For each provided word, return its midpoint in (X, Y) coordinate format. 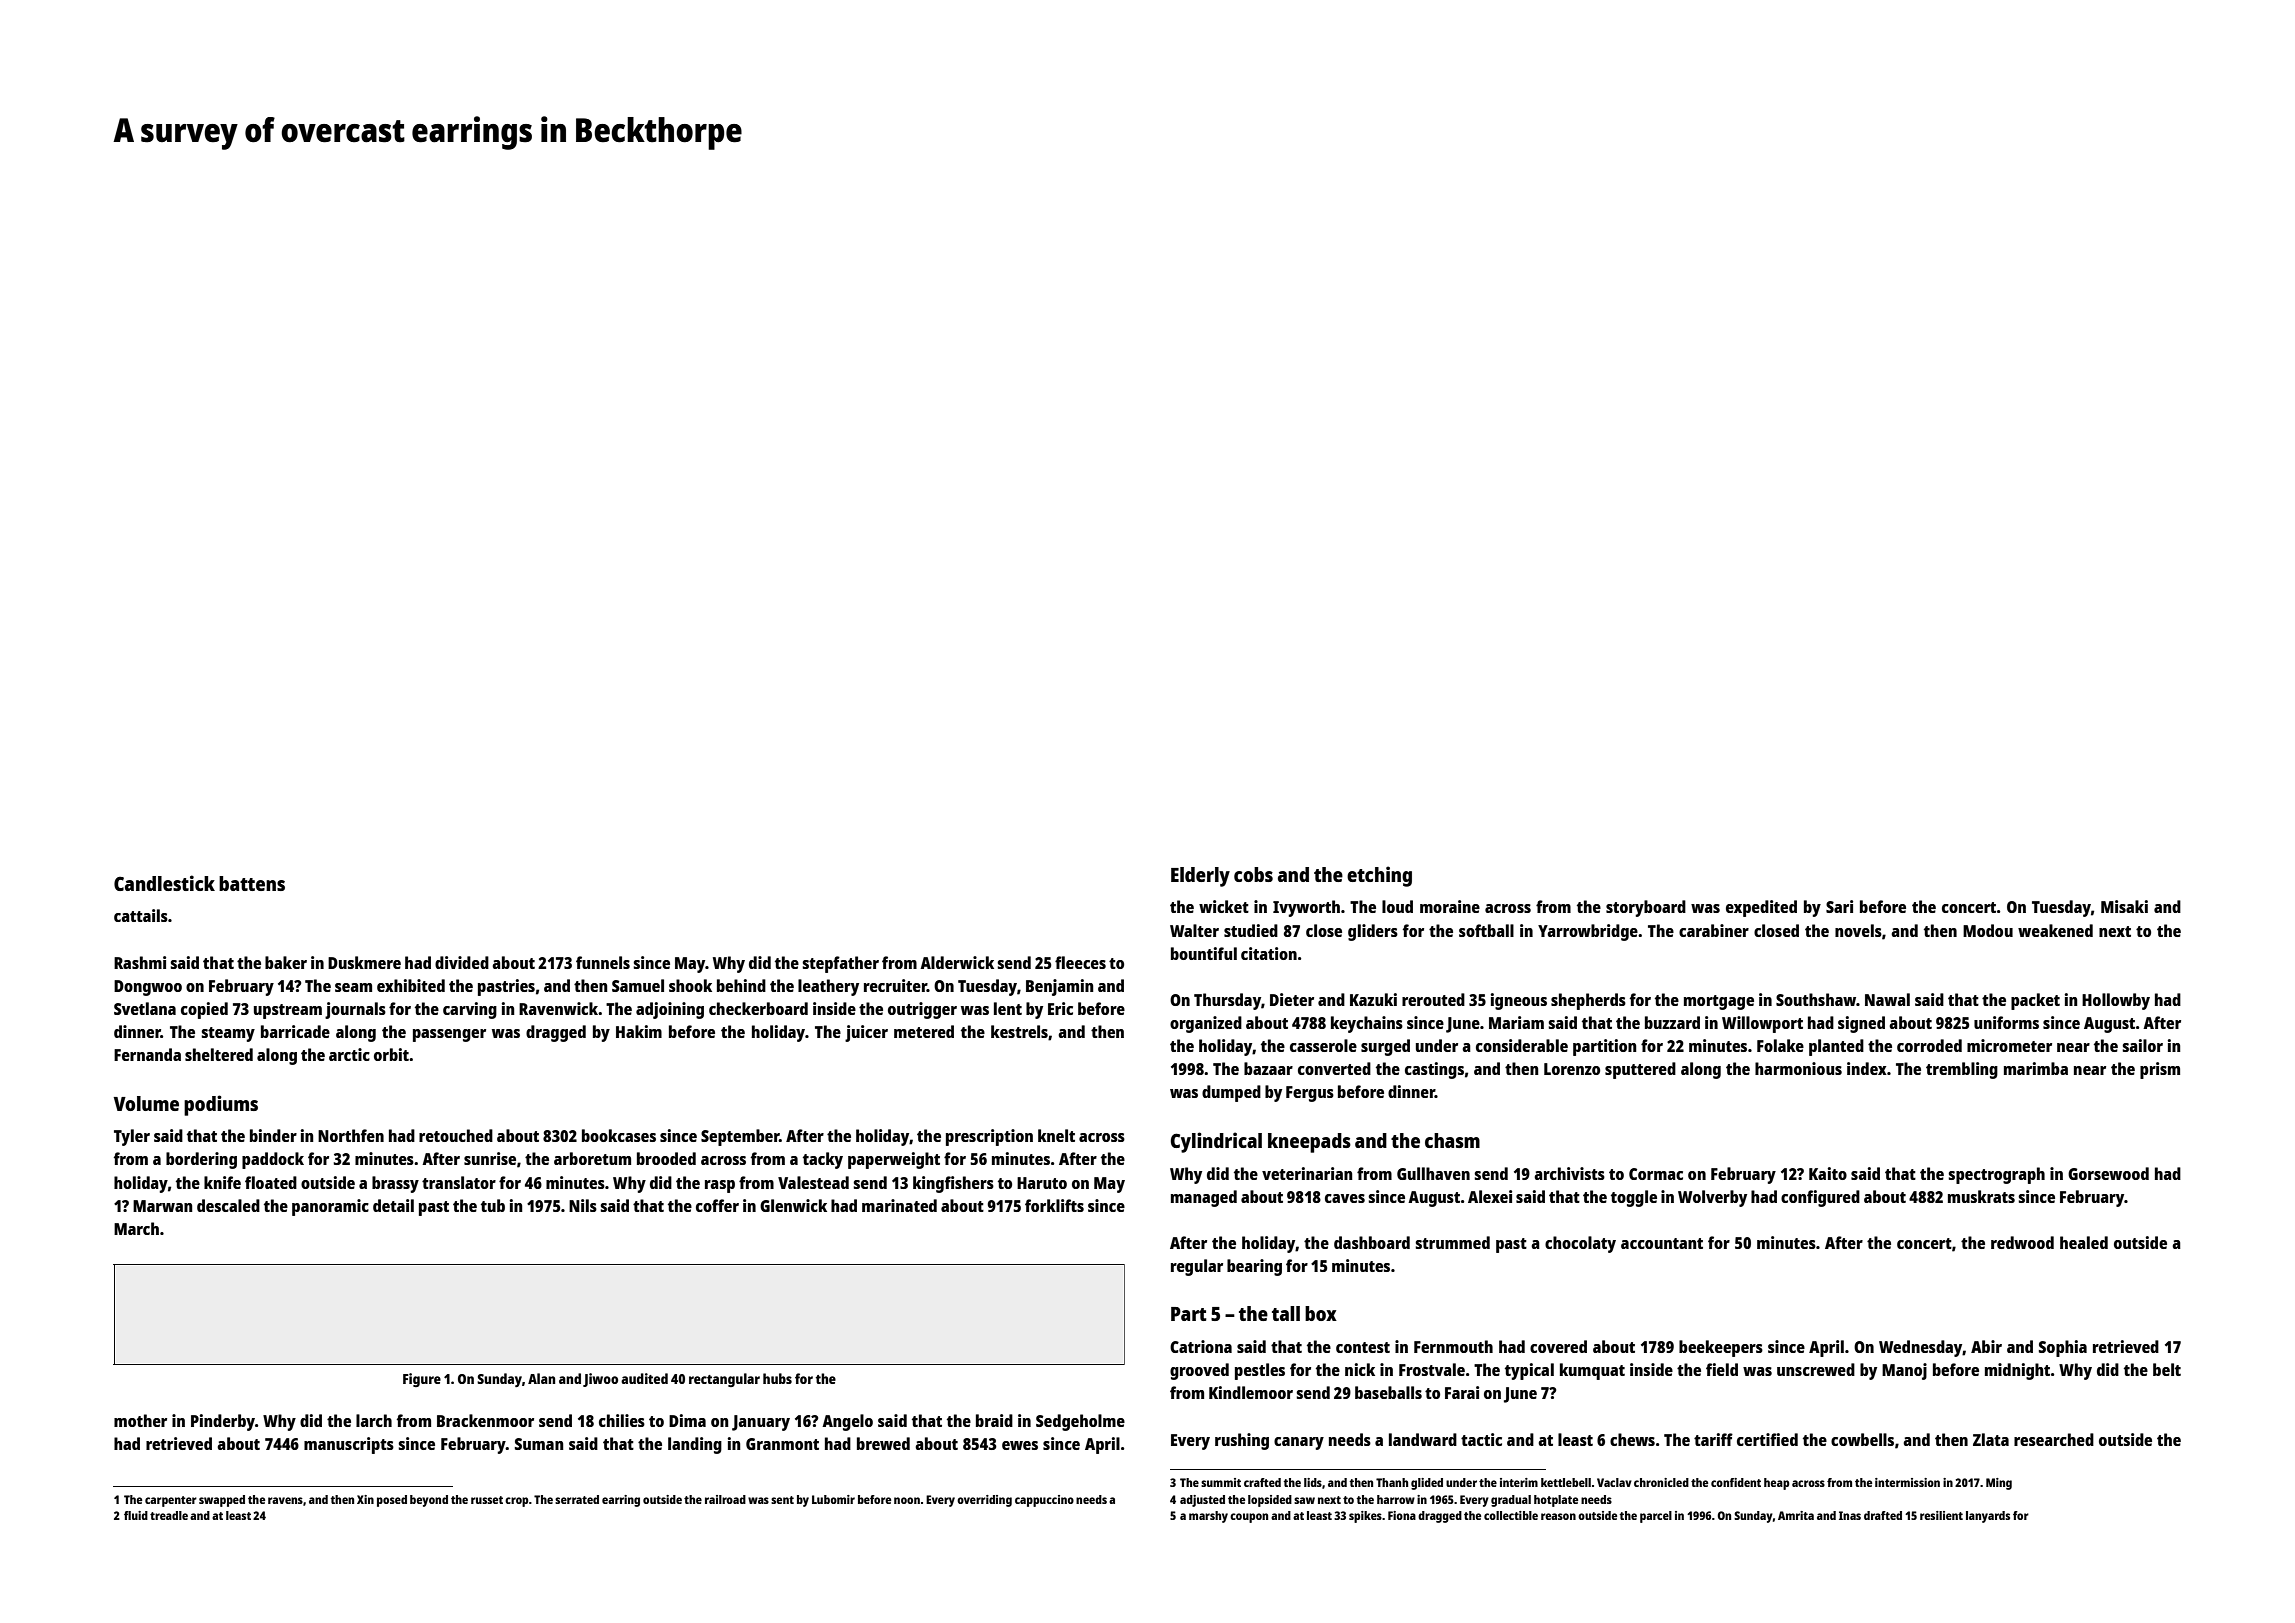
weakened (2055, 930)
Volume (146, 1103)
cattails (141, 915)
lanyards (1988, 1517)
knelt (1056, 1135)
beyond (429, 1501)
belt (2167, 1369)
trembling (1962, 1070)
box (1321, 1313)
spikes (1365, 1517)
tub (493, 1205)
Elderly (1200, 877)
